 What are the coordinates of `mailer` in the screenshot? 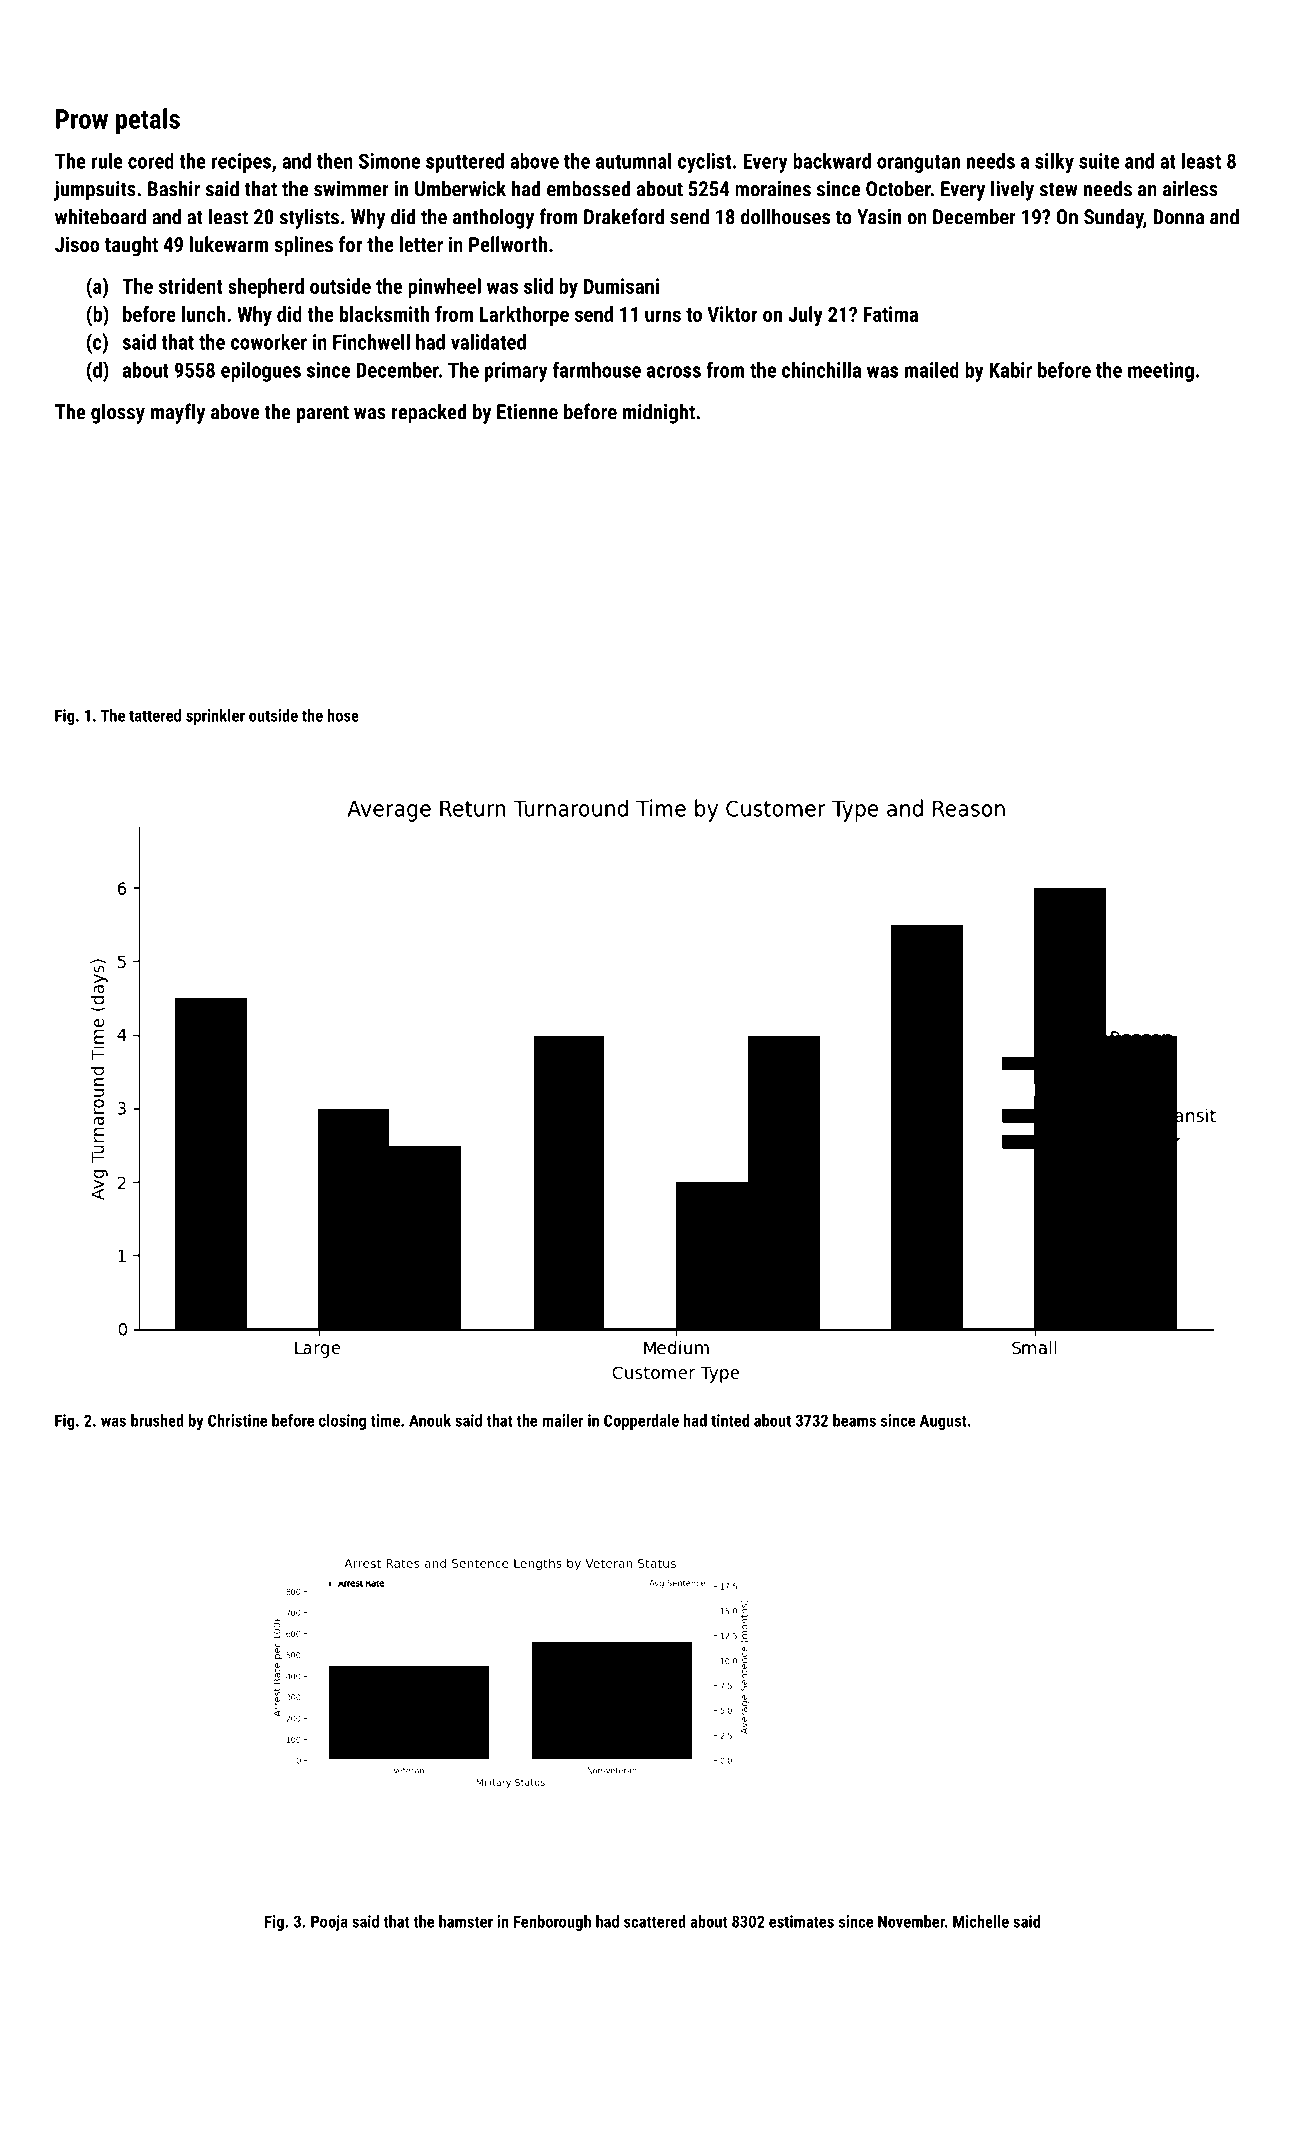 It's located at (562, 1420).
